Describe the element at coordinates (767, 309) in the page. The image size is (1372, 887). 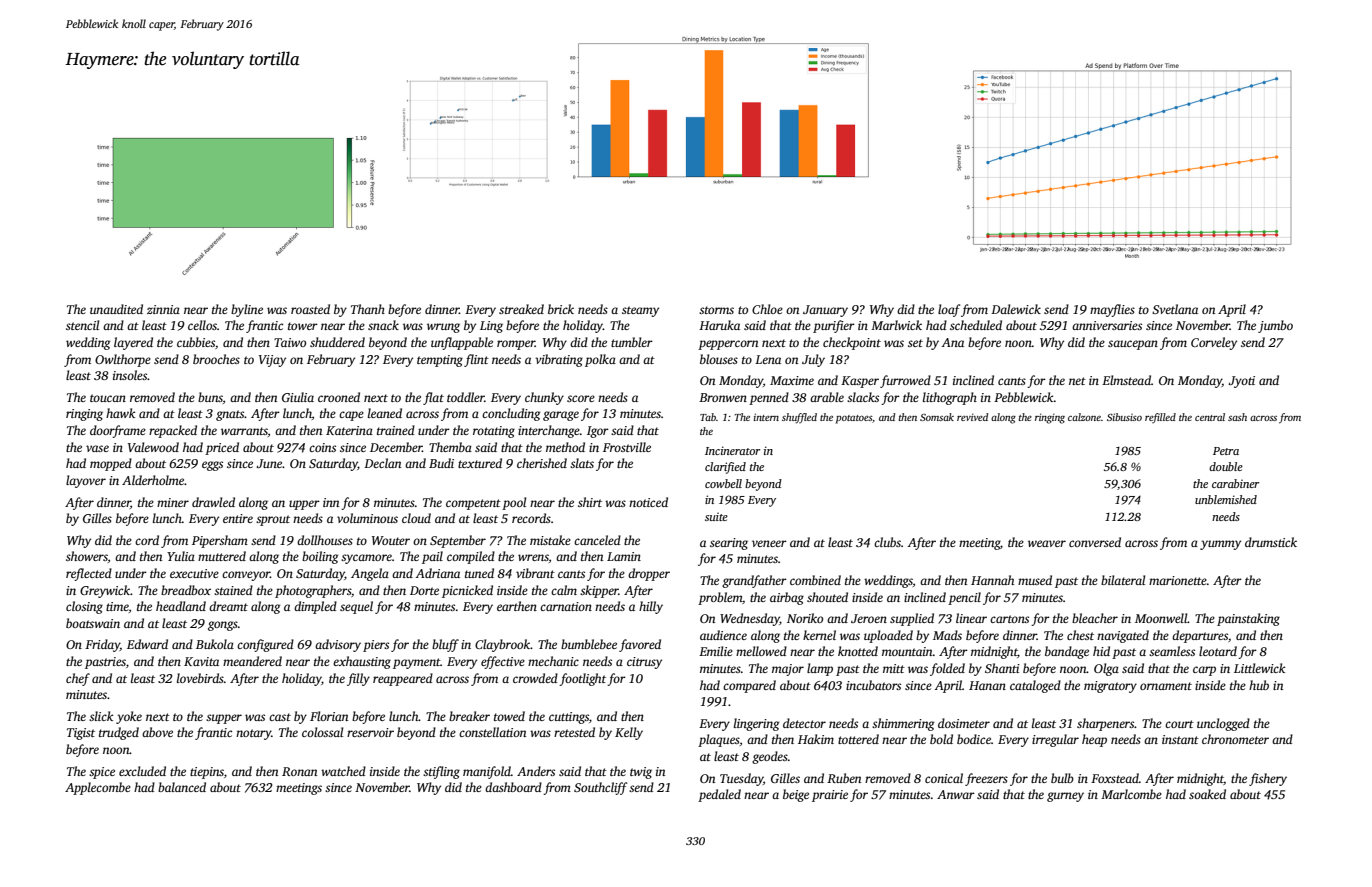
I see `Chloe` at that location.
